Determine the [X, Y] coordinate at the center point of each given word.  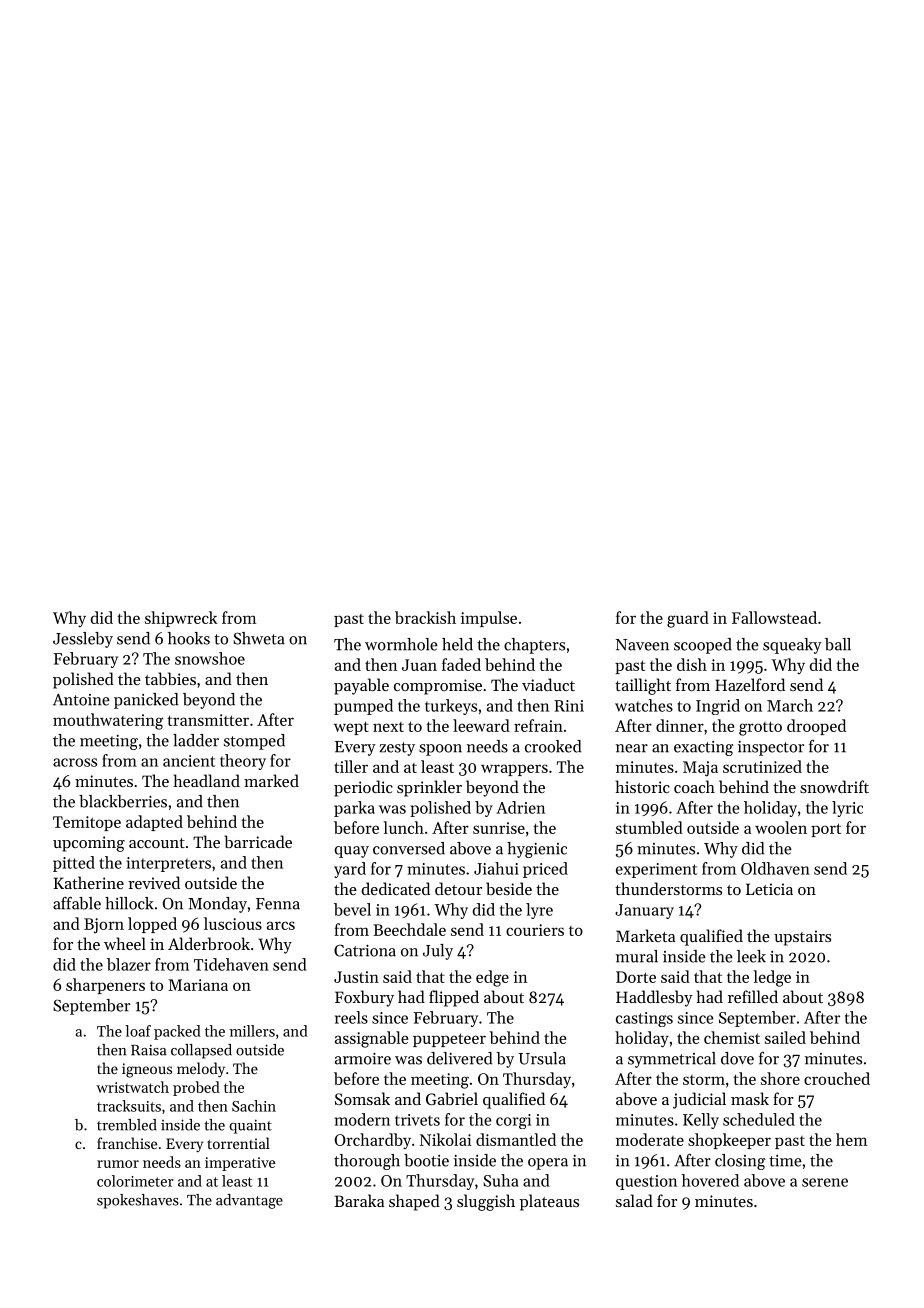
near [632, 748]
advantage [249, 1201]
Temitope [87, 823]
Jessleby [83, 640]
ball [838, 644]
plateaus [549, 1202]
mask [750, 1098]
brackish [425, 617]
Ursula [542, 1058]
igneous [147, 1070]
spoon [440, 750]
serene [825, 1182]
